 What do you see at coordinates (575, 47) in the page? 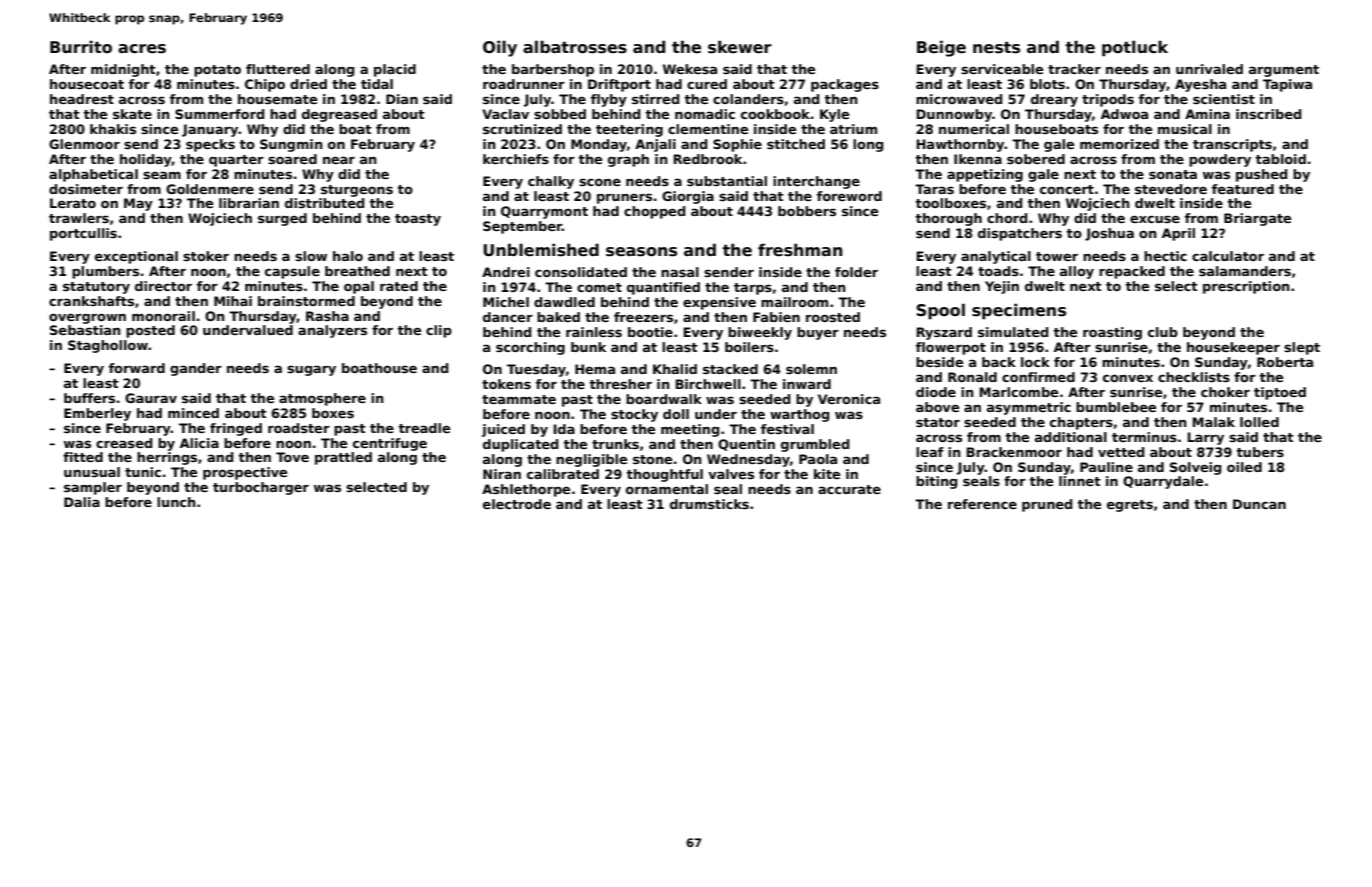
I see `albatrosses` at bounding box center [575, 47].
